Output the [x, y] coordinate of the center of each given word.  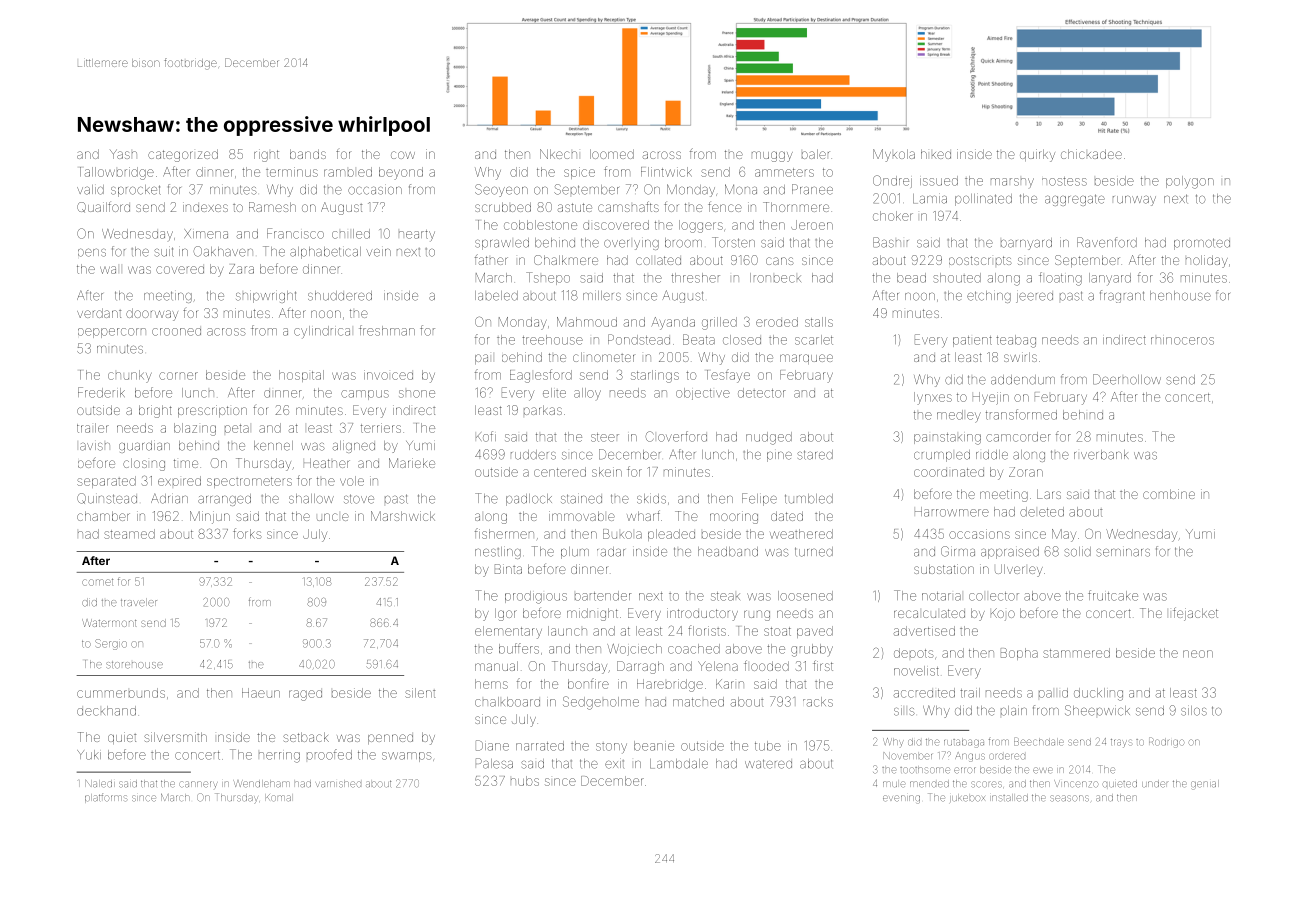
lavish [95, 446]
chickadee [1091, 154]
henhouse [1180, 296]
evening [901, 799]
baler [816, 154]
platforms [106, 798]
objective [703, 394]
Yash [123, 154]
